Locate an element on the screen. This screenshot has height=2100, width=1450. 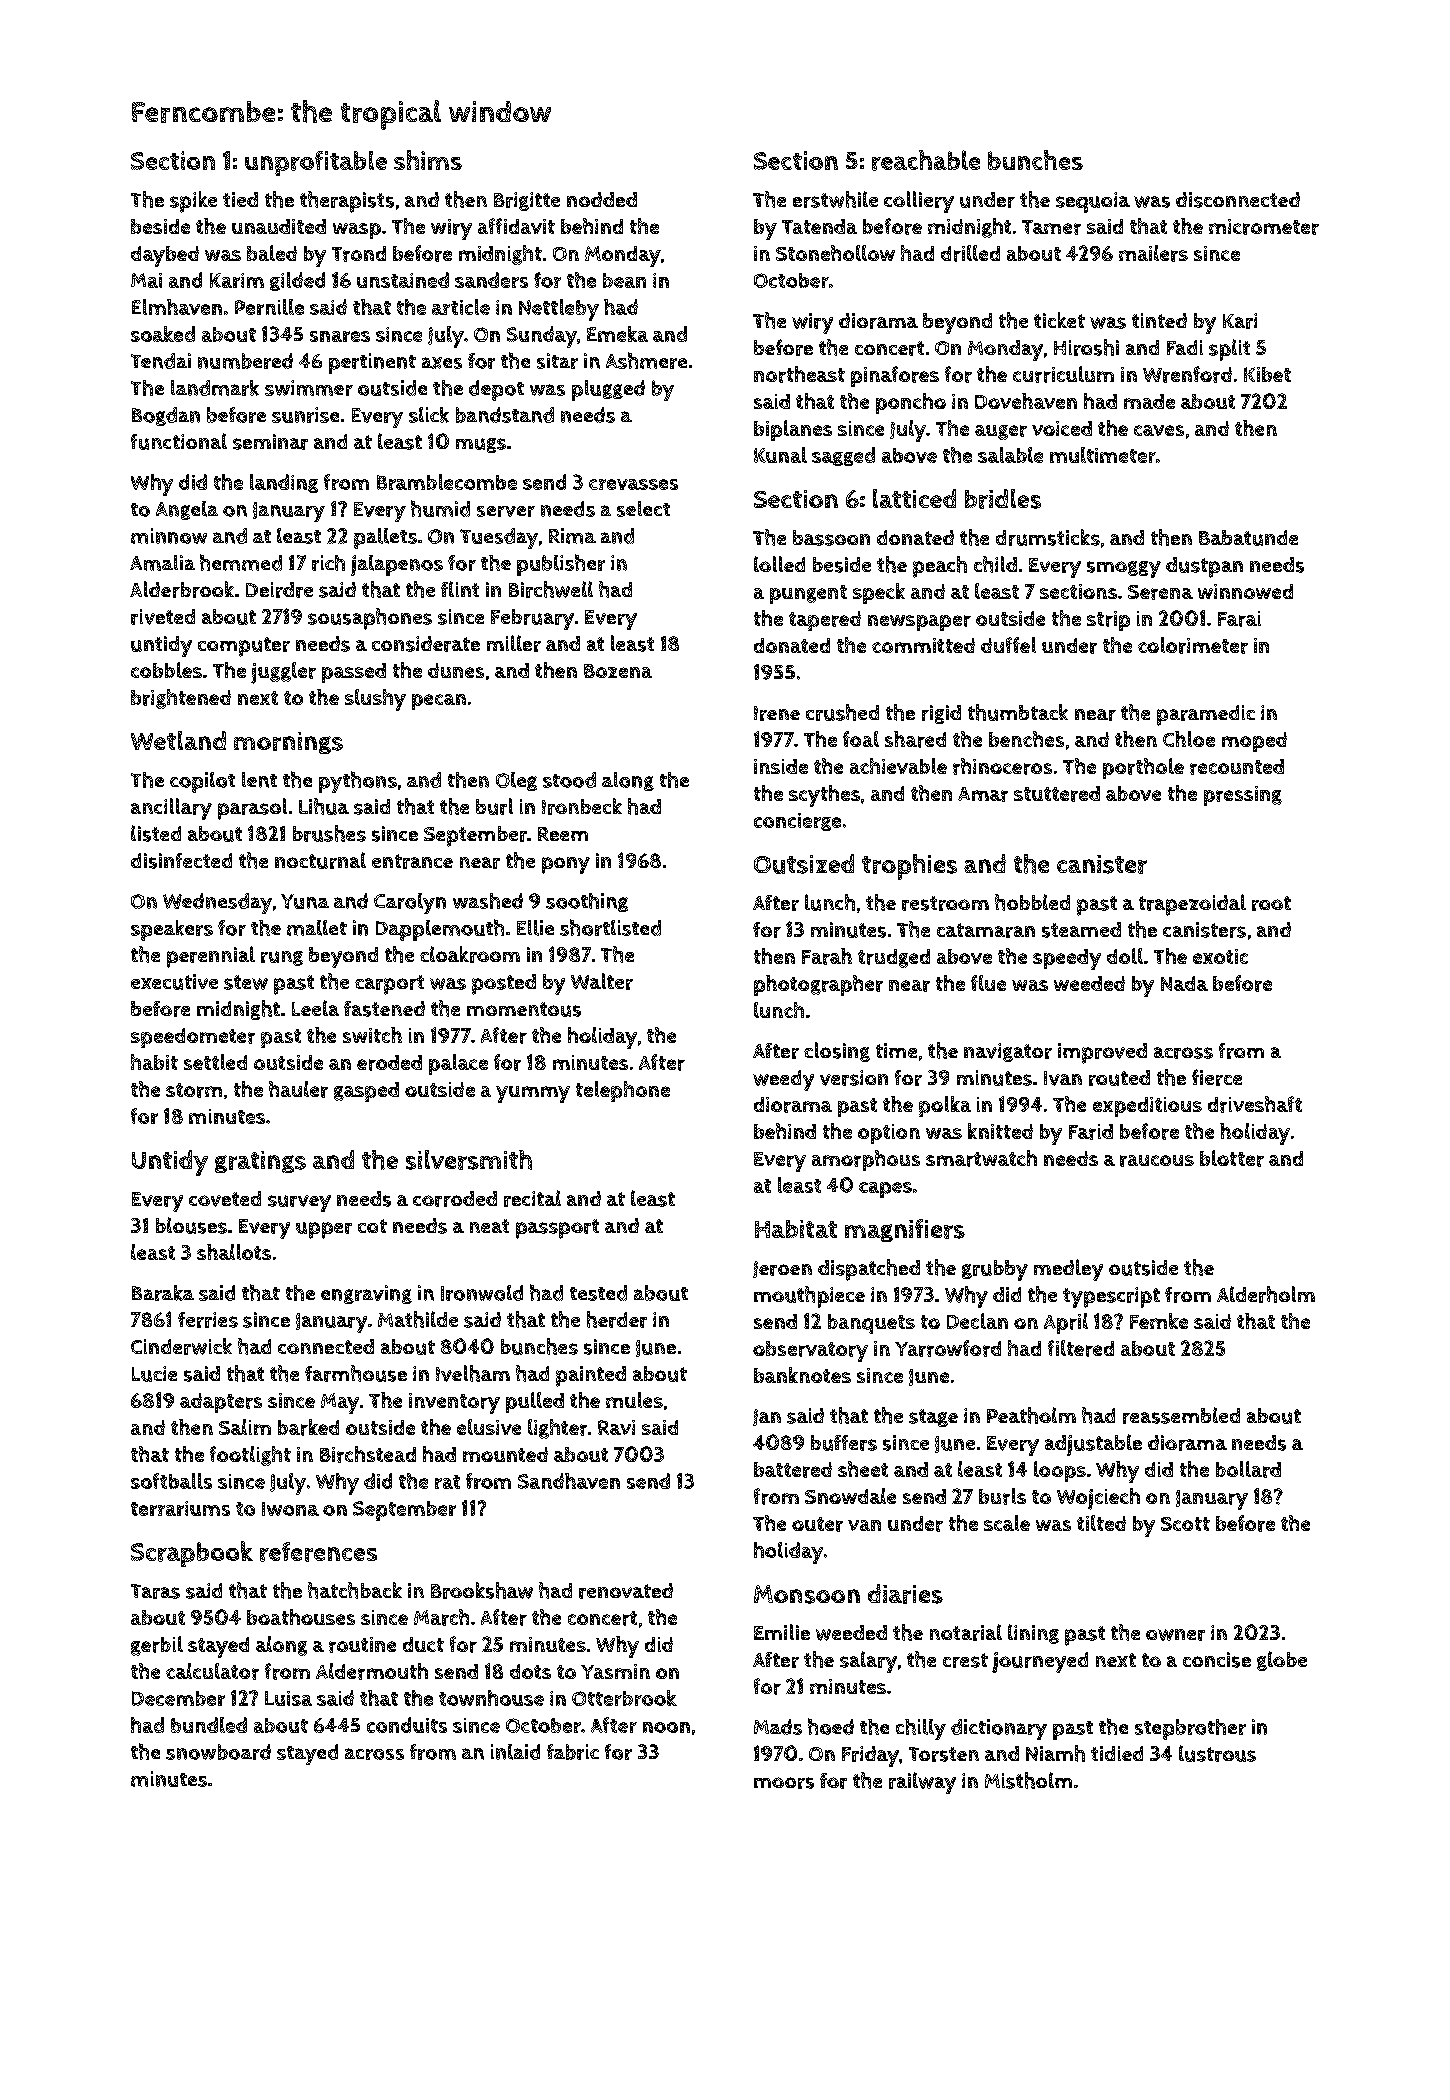
raucous is located at coordinates (1157, 1161).
